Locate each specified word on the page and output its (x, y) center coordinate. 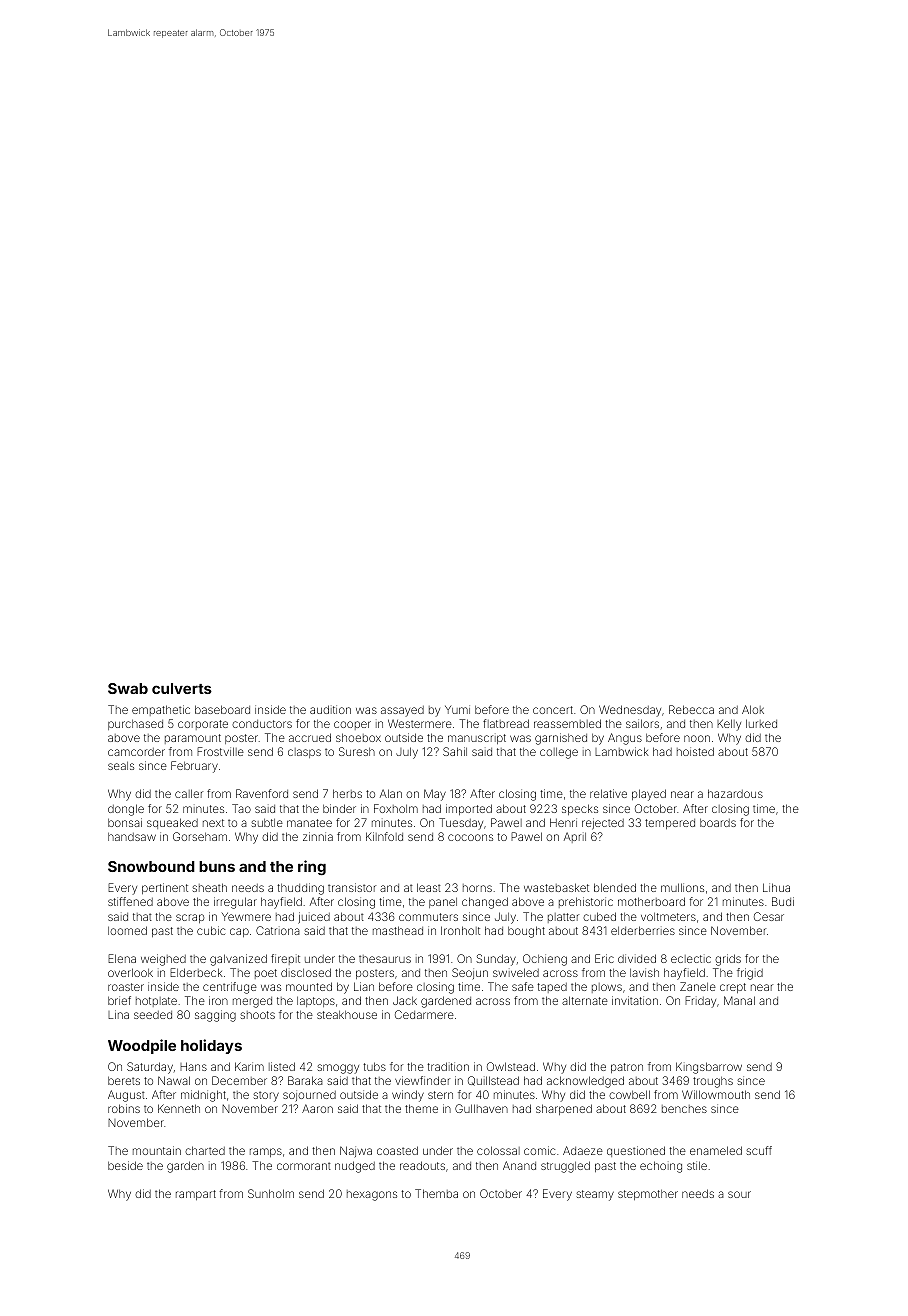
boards (718, 823)
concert (553, 710)
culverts (182, 688)
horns (477, 888)
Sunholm (271, 1193)
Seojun (470, 973)
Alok (753, 709)
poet (266, 974)
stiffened (130, 901)
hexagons (372, 1195)
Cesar (769, 916)
